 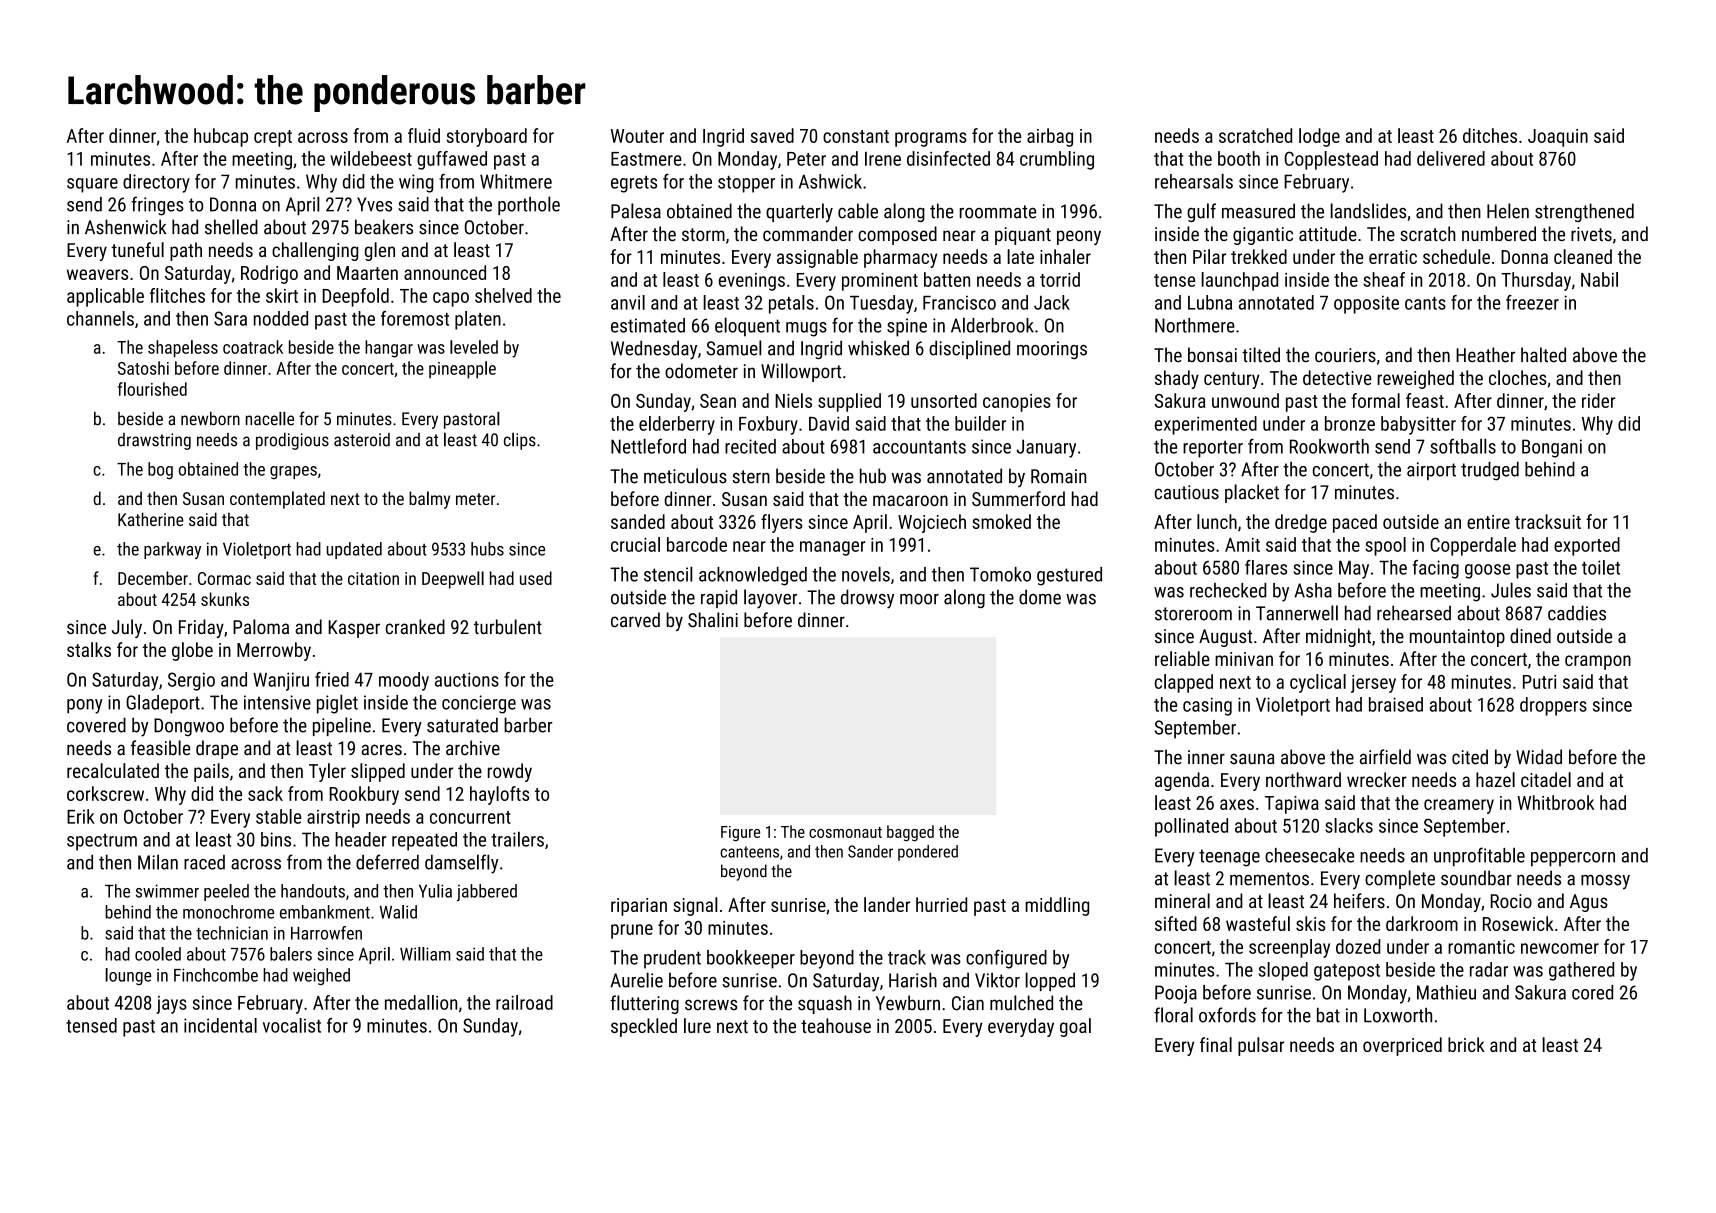 What do you see at coordinates (510, 772) in the screenshot?
I see `rowdy` at bounding box center [510, 772].
